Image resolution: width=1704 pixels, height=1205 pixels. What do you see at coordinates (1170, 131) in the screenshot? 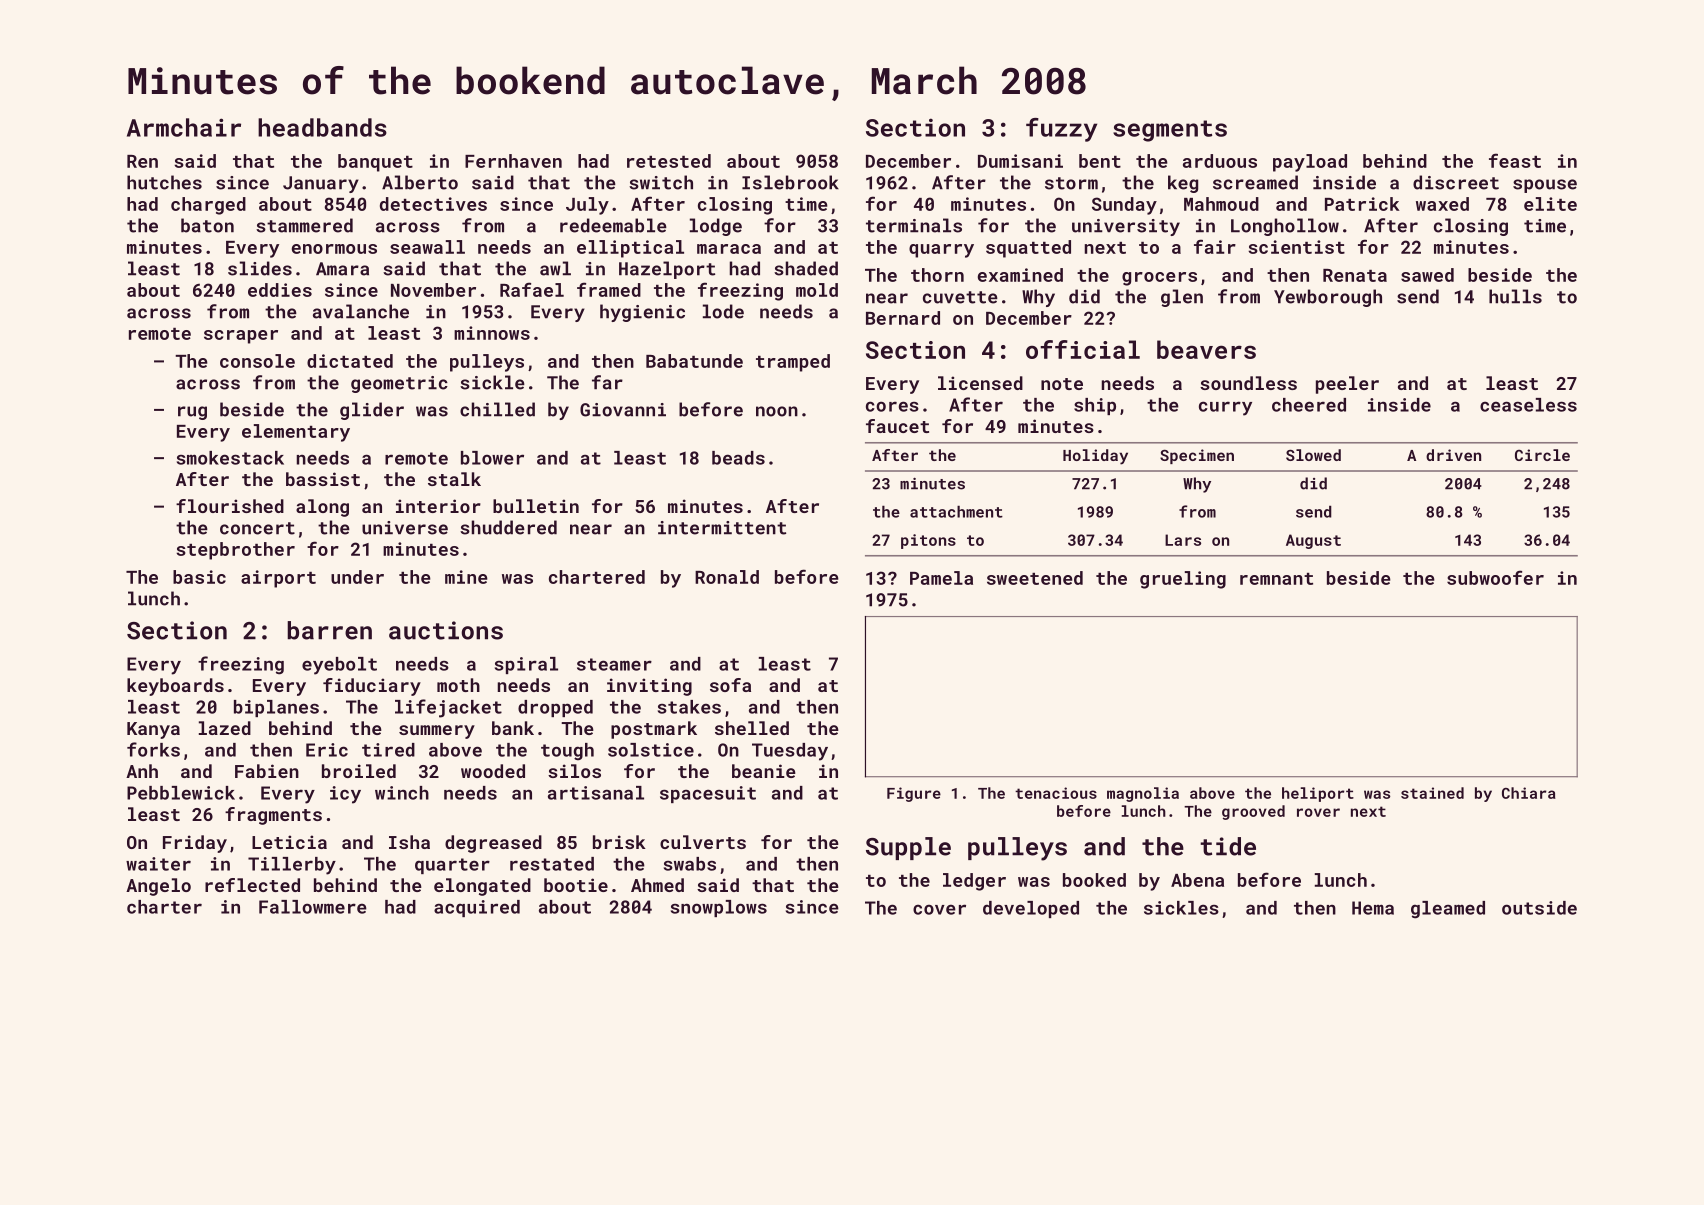
I see `segments` at bounding box center [1170, 131].
